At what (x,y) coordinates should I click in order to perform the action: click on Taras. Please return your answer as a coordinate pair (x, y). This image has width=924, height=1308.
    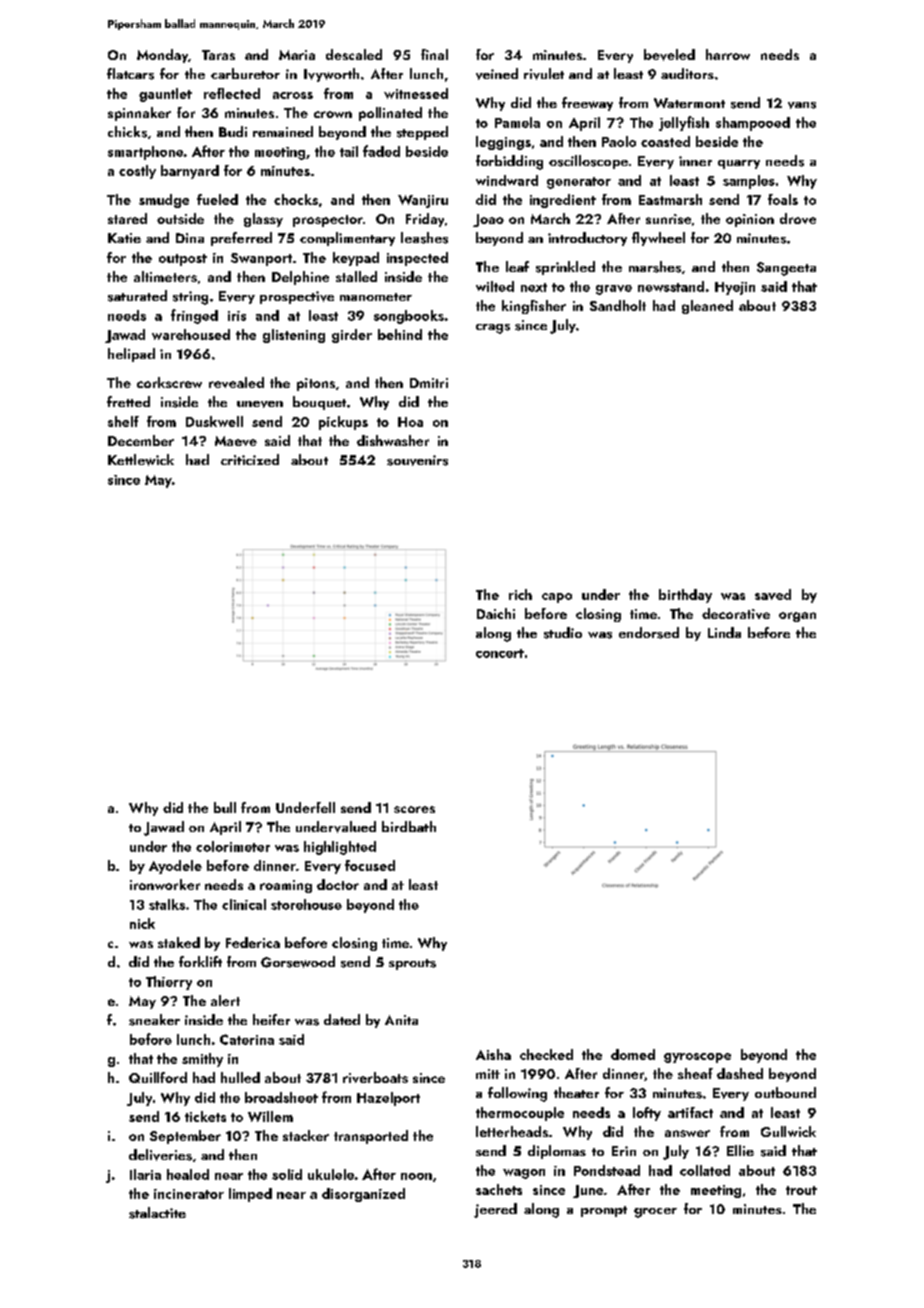
    Looking at the image, I should click on (218, 55).
